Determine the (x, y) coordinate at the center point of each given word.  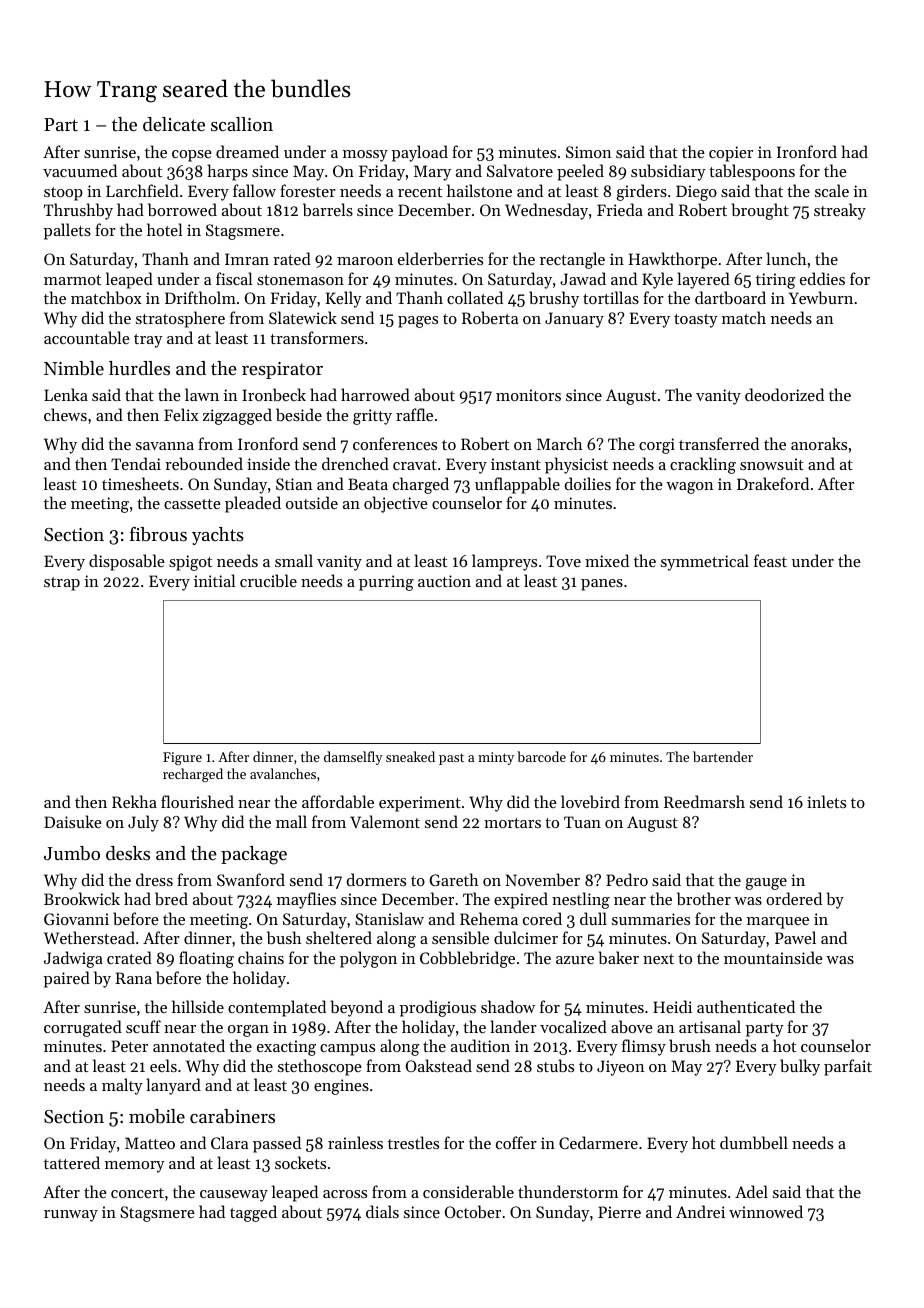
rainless (355, 1142)
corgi (657, 446)
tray (148, 341)
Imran (247, 259)
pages (418, 322)
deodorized (784, 394)
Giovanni (76, 919)
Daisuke (73, 821)
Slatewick (303, 317)
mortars (512, 823)
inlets (826, 801)
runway (71, 1216)
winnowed (766, 1211)
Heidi (672, 1006)
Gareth (454, 879)
